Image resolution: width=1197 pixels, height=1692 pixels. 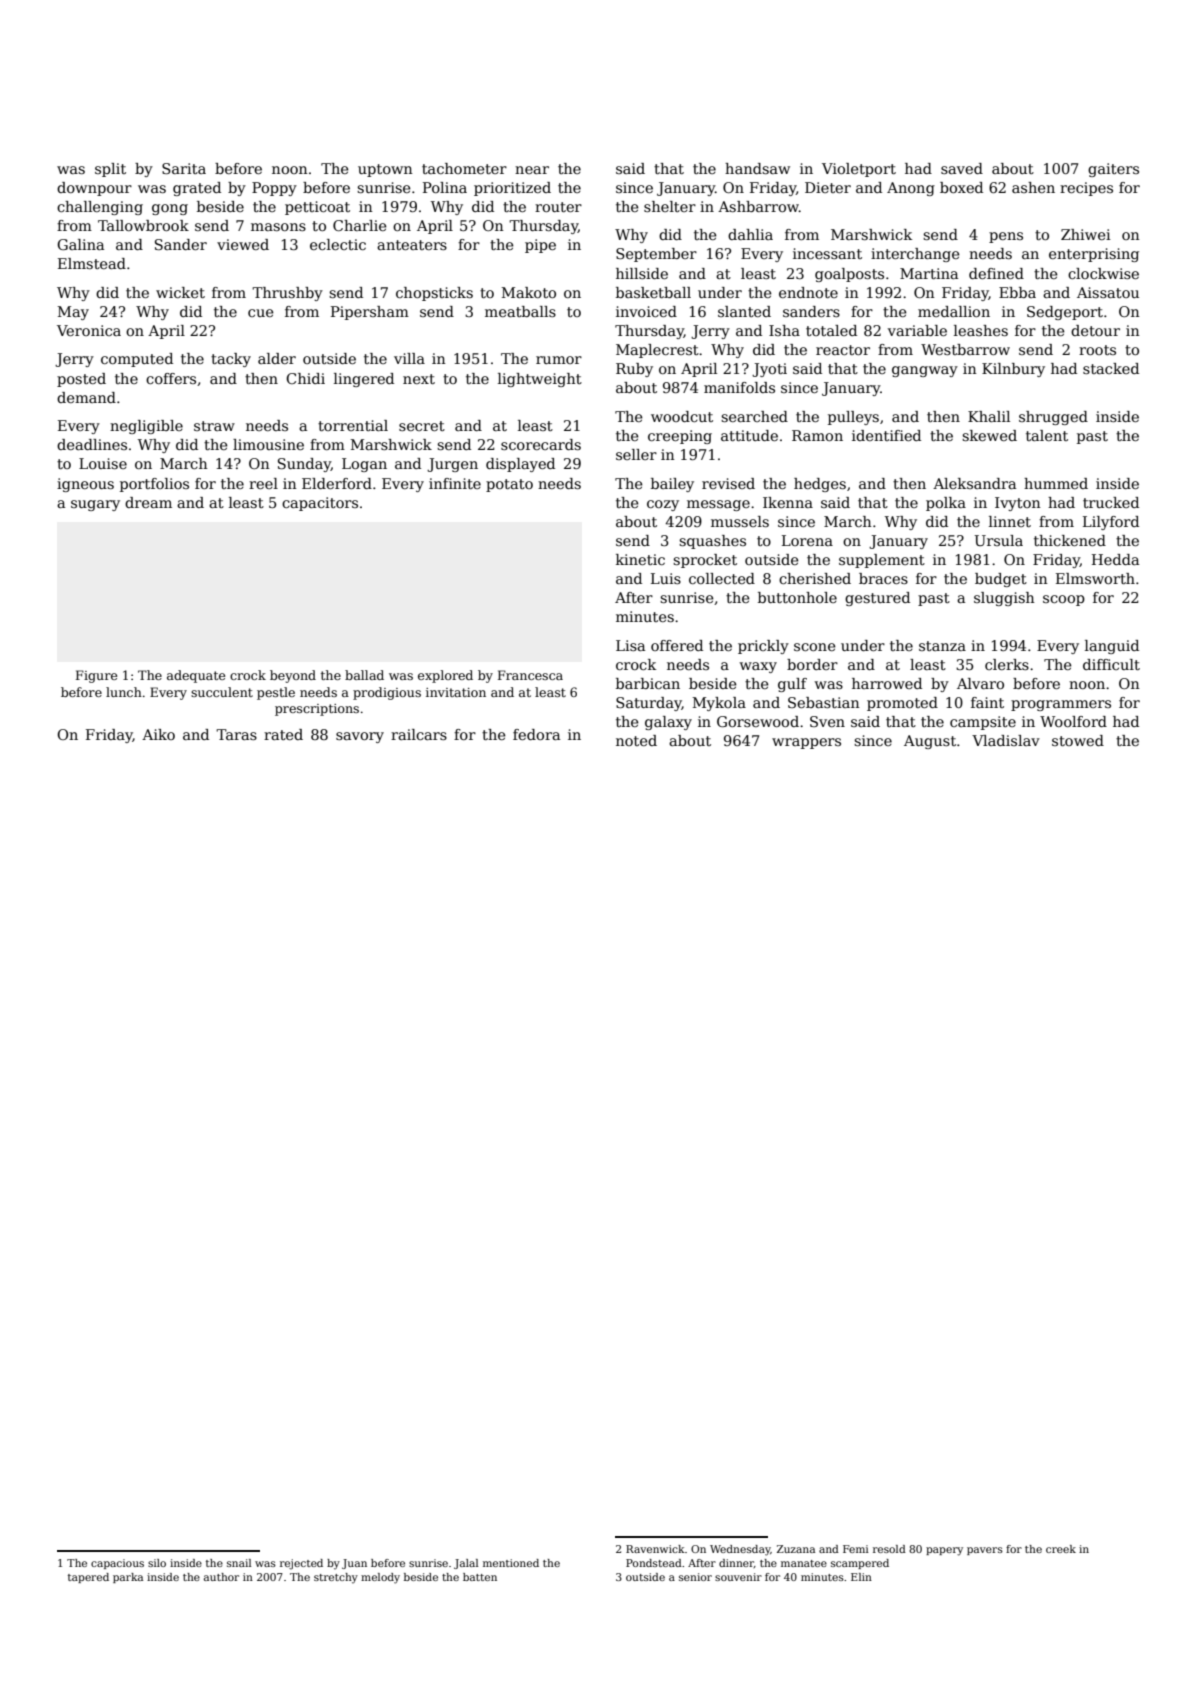 I want to click on noted, so click(x=636, y=740).
